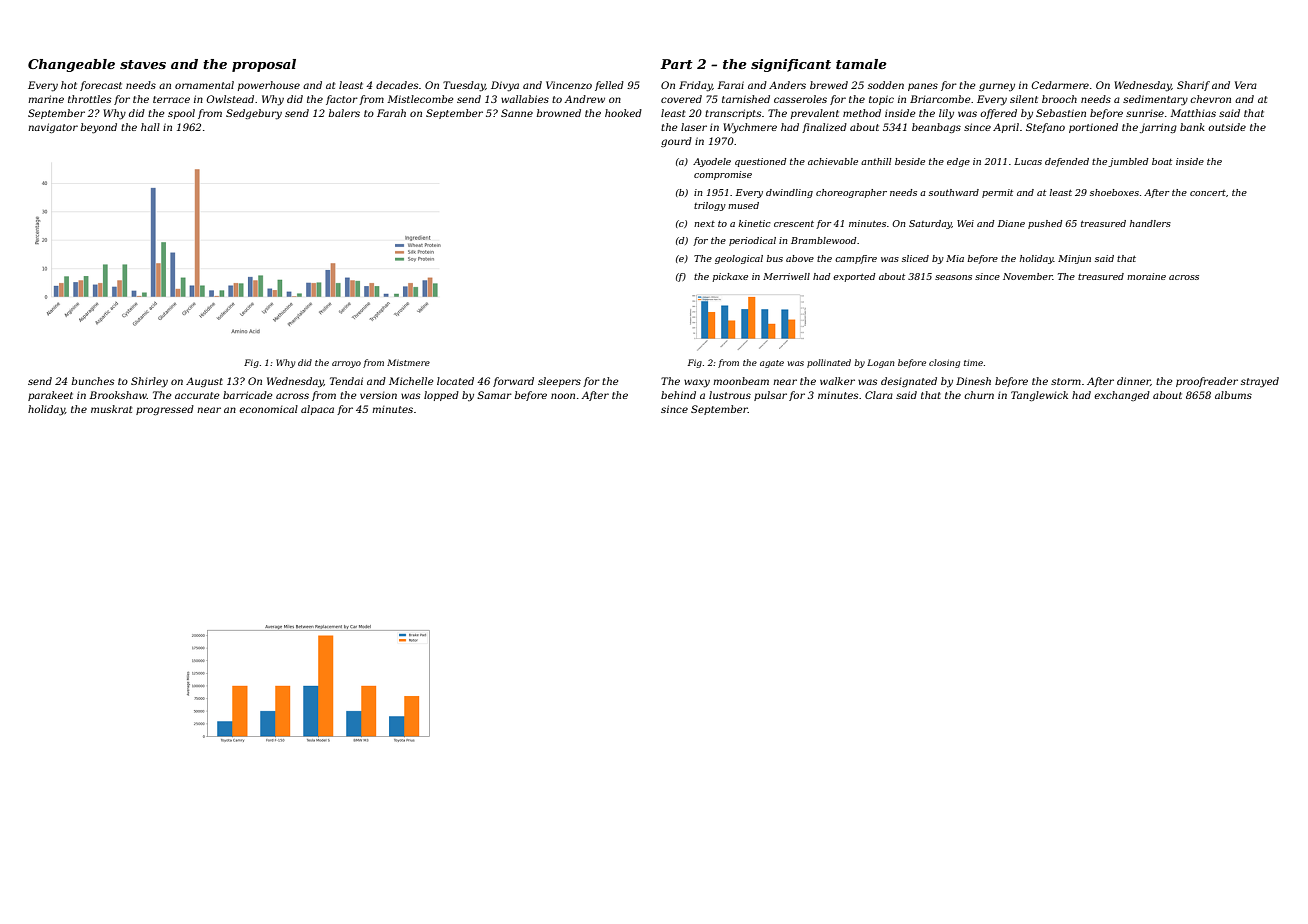  What do you see at coordinates (150, 127) in the document?
I see `hall` at bounding box center [150, 127].
